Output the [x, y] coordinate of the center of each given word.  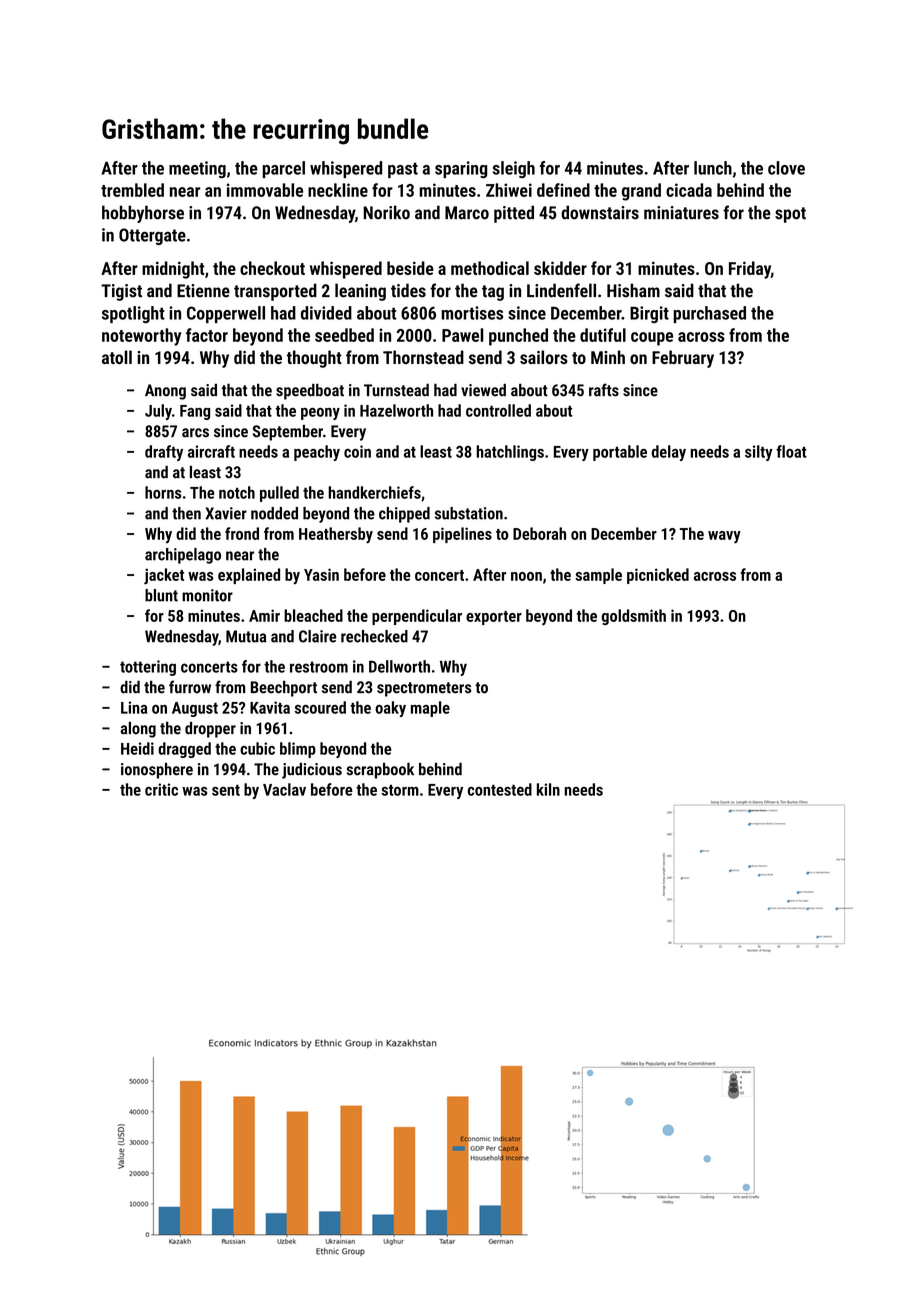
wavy [724, 537]
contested [500, 789]
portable [620, 453]
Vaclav [284, 789]
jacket [164, 576]
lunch [713, 168]
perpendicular [417, 617]
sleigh [514, 169]
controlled [498, 410]
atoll [117, 357]
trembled [132, 190]
